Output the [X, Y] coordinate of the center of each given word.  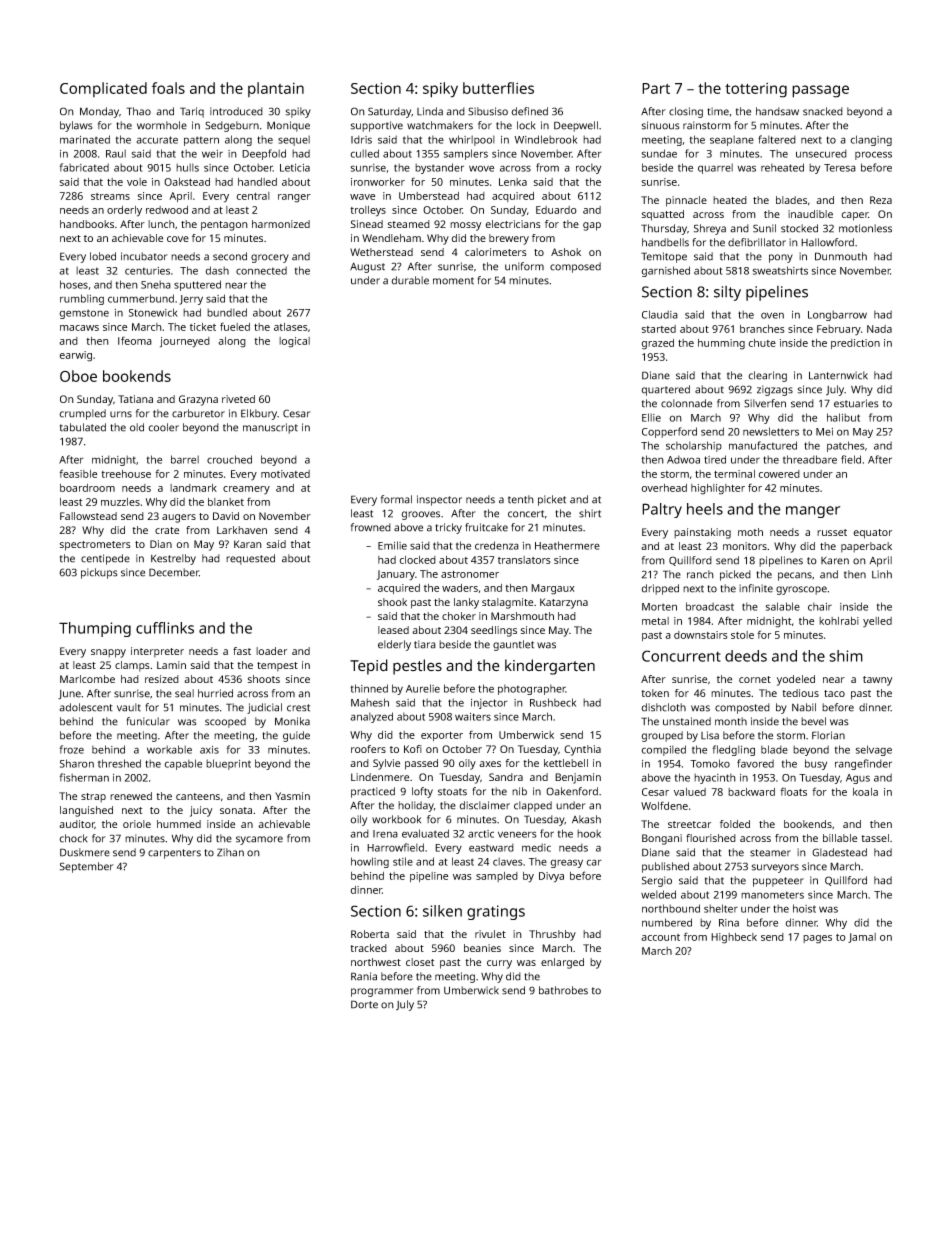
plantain [276, 89]
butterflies [498, 88]
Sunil [764, 228]
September [87, 867]
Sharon [77, 763]
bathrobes [563, 990]
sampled [497, 877]
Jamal [862, 938]
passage [820, 91]
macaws [79, 328]
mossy [465, 226]
